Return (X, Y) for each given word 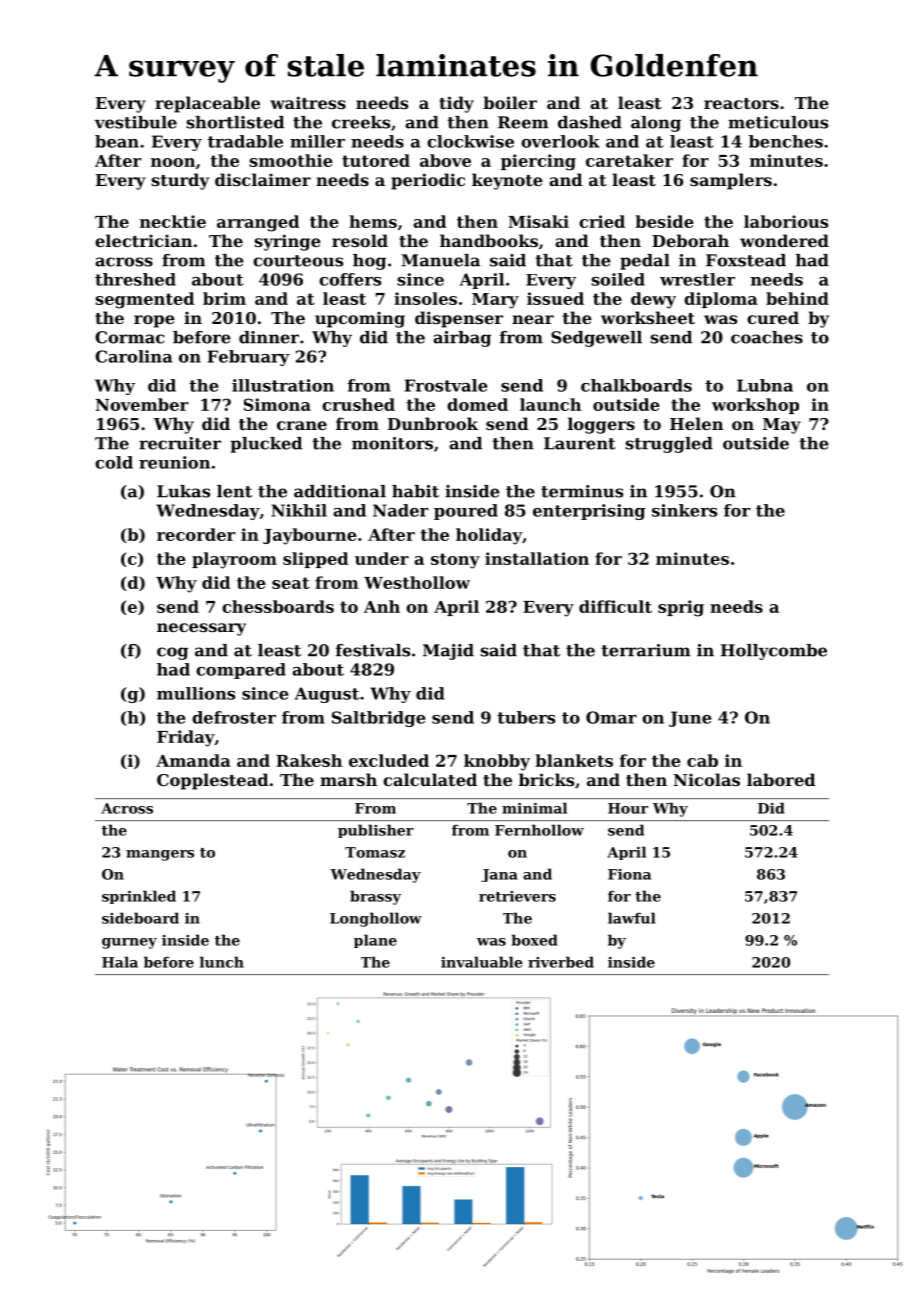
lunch (222, 962)
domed (477, 404)
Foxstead (746, 260)
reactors (741, 103)
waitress (308, 102)
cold (114, 462)
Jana (499, 875)
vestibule (136, 122)
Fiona (629, 874)
